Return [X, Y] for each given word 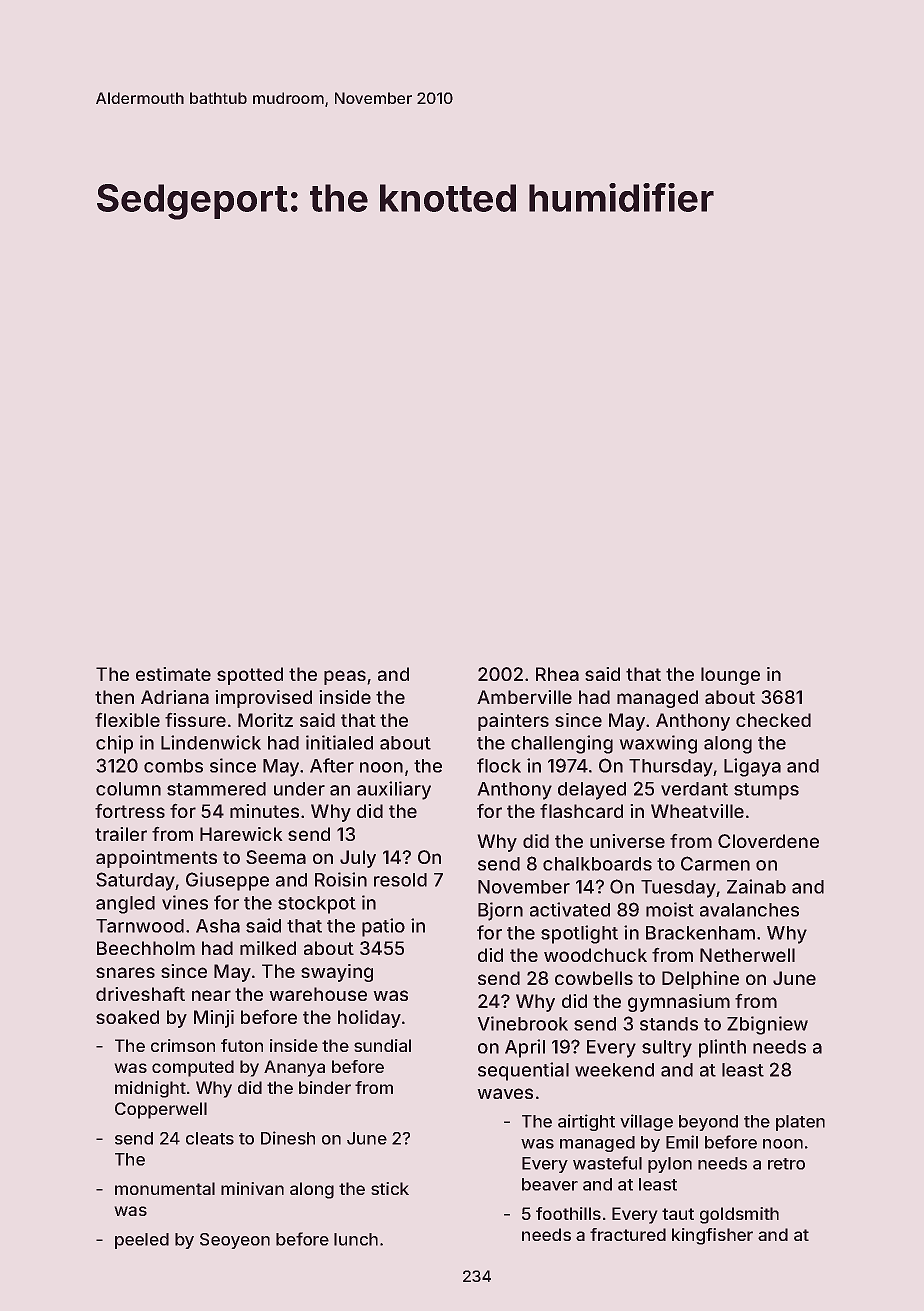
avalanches [749, 910]
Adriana [175, 697]
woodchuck [595, 955]
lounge [730, 676]
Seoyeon [235, 1241]
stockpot [317, 905]
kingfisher [712, 1236]
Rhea [557, 674]
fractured [628, 1234]
